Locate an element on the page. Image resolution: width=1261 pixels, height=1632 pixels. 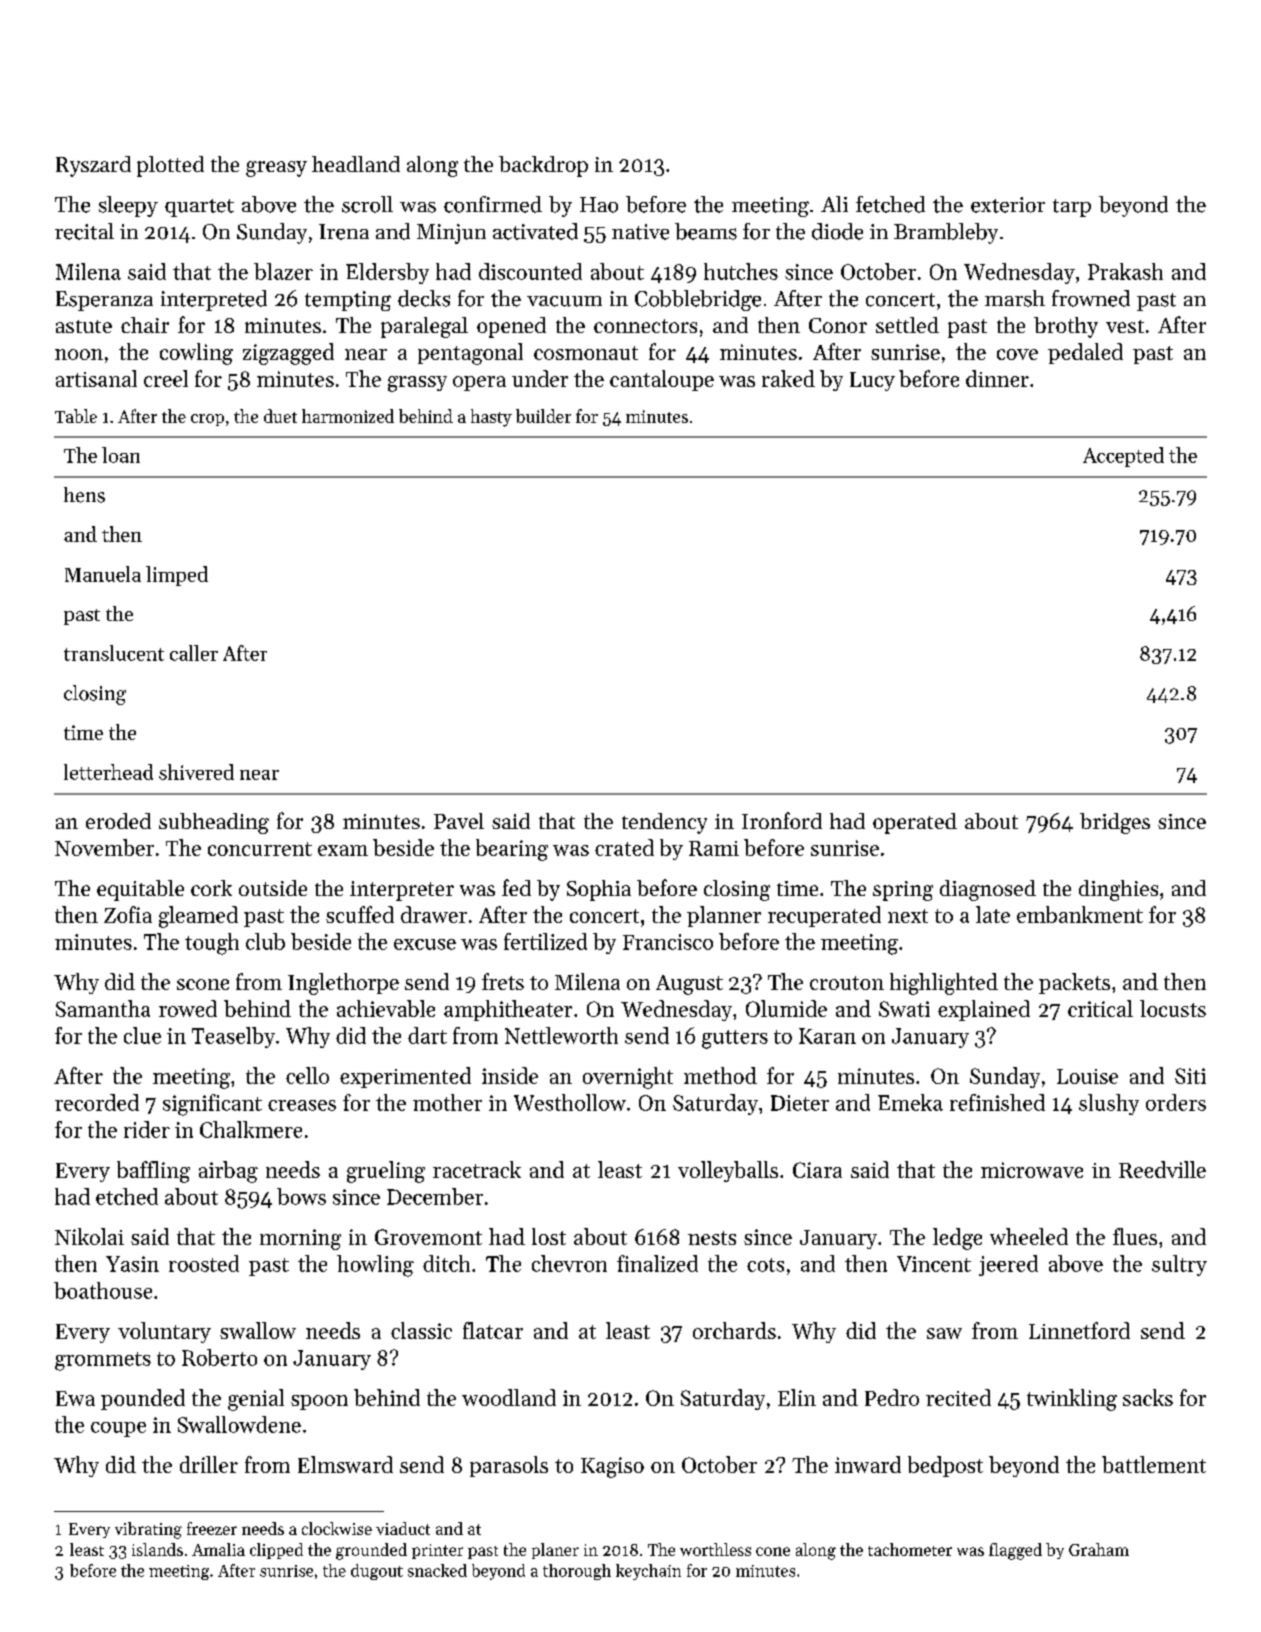
Eldersby is located at coordinates (387, 273).
